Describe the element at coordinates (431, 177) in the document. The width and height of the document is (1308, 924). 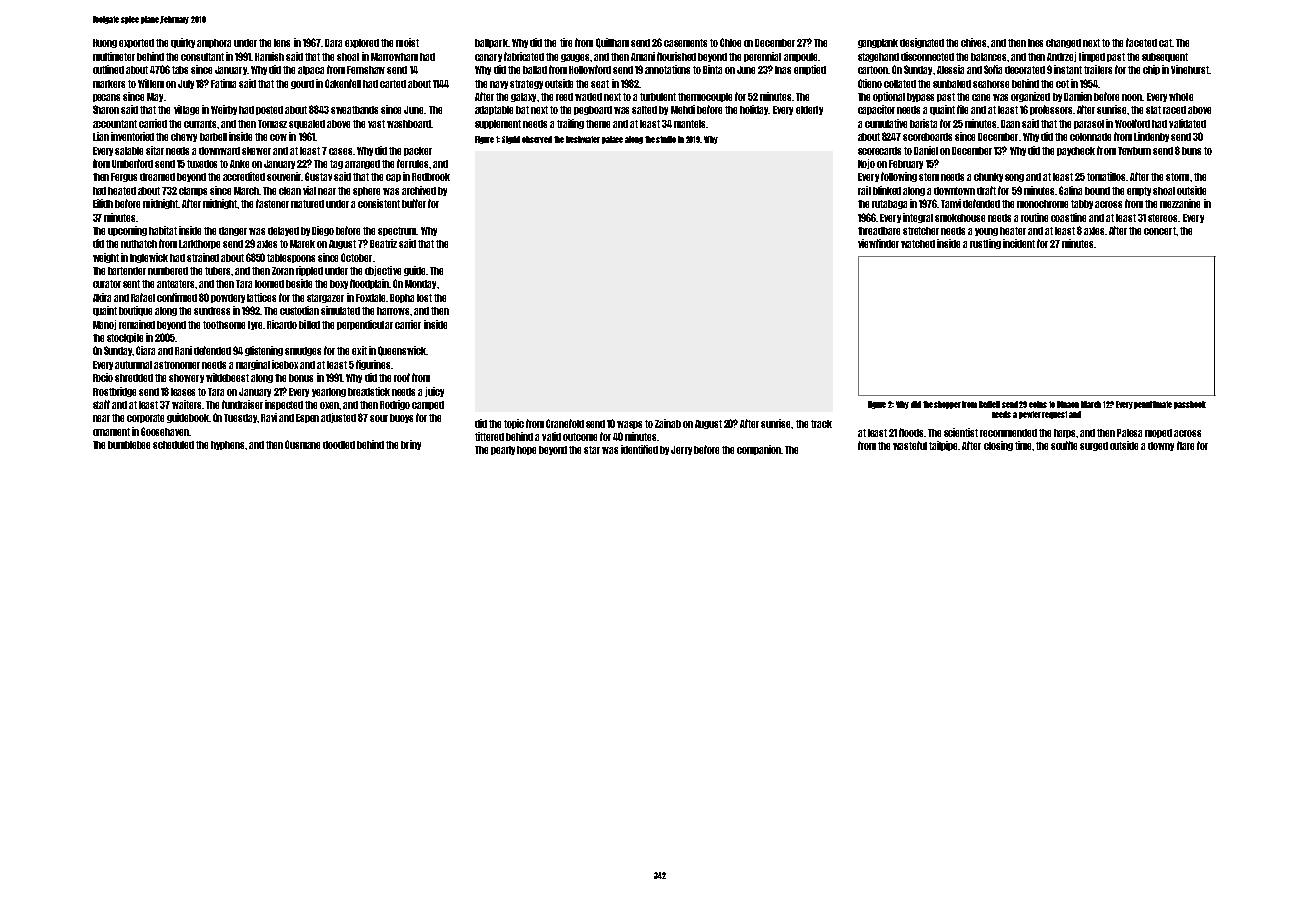
I see `Redbrook` at that location.
